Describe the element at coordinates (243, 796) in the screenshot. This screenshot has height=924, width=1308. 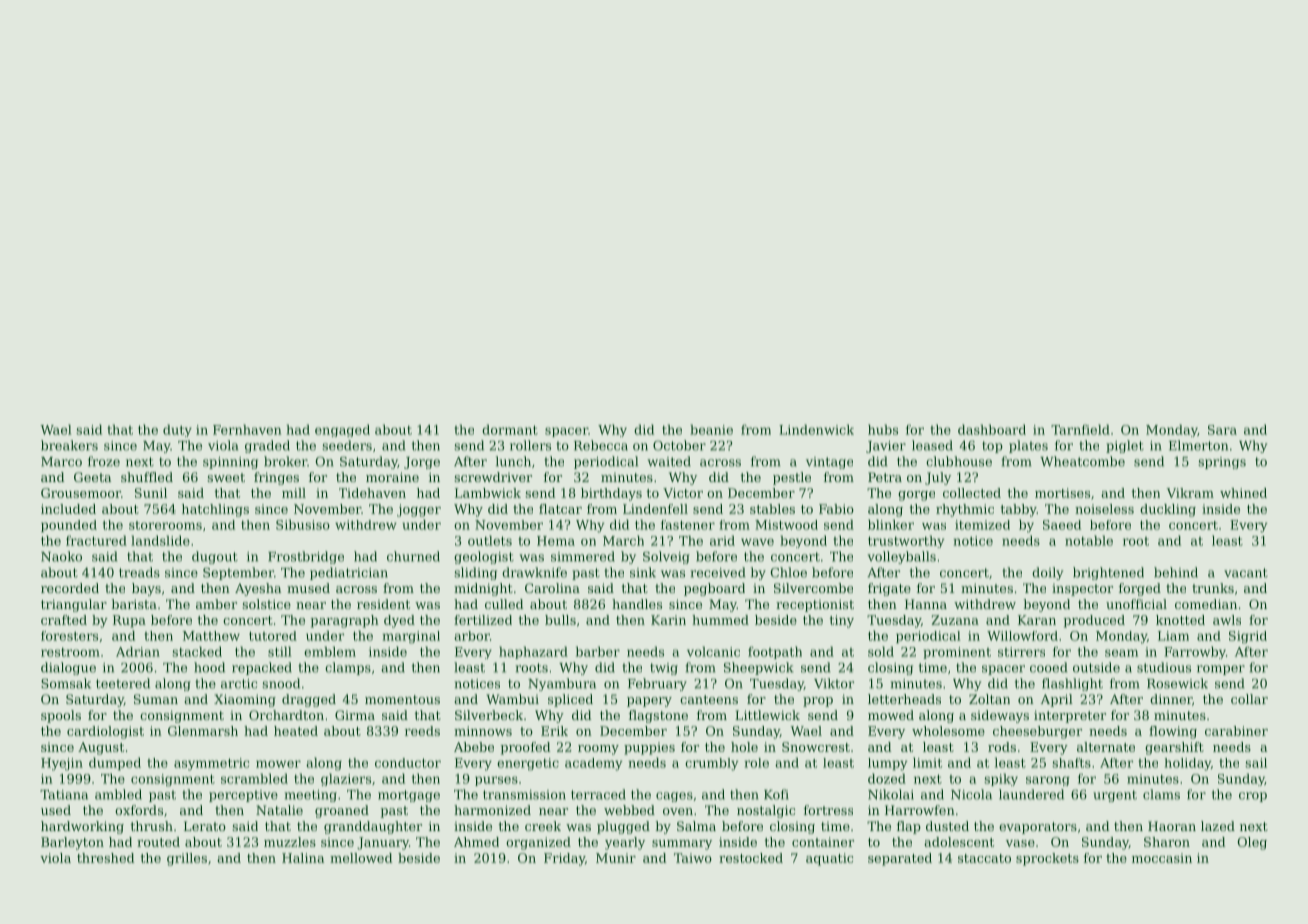
I see `perceptive` at that location.
